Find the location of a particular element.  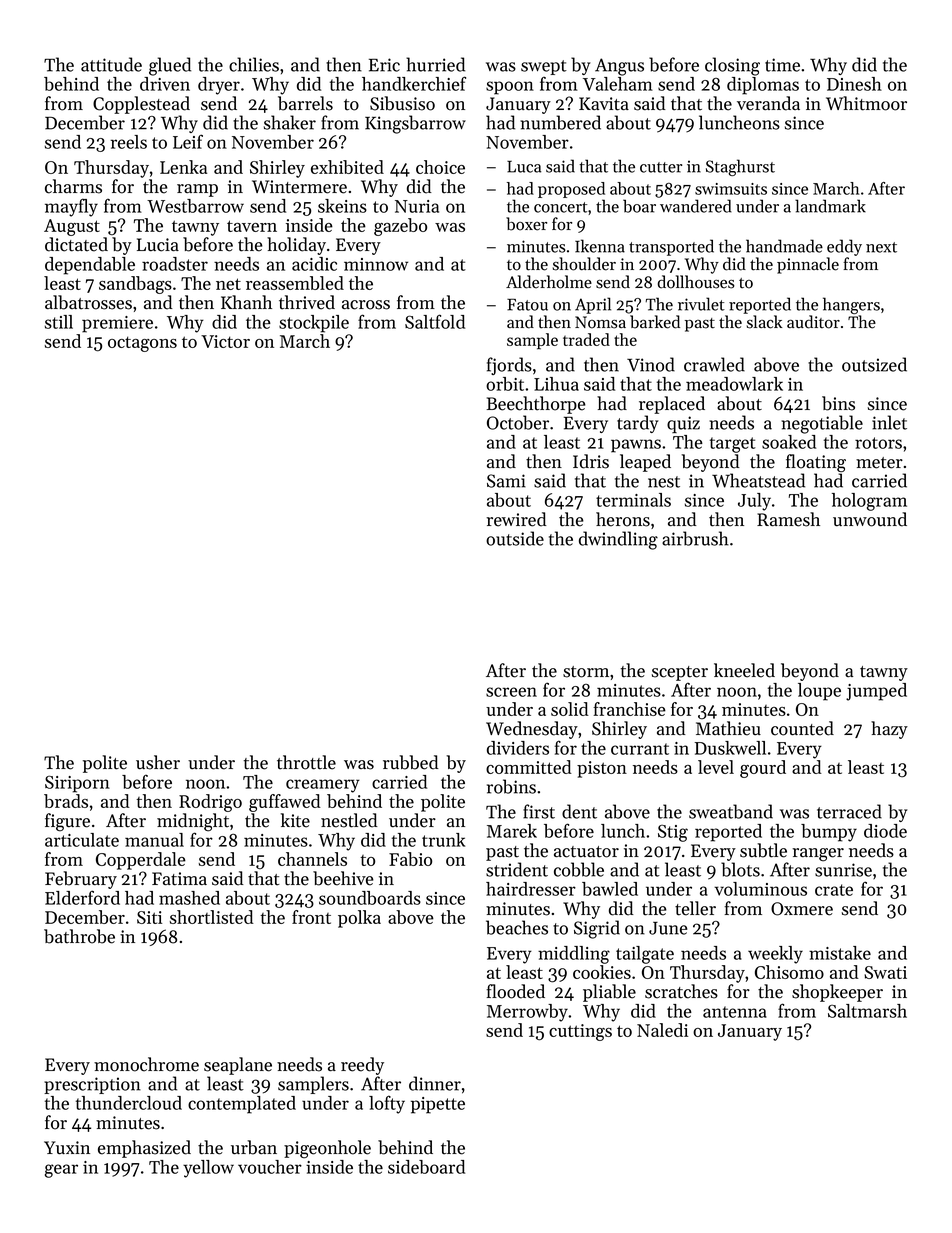

kneeled is located at coordinates (744, 670).
